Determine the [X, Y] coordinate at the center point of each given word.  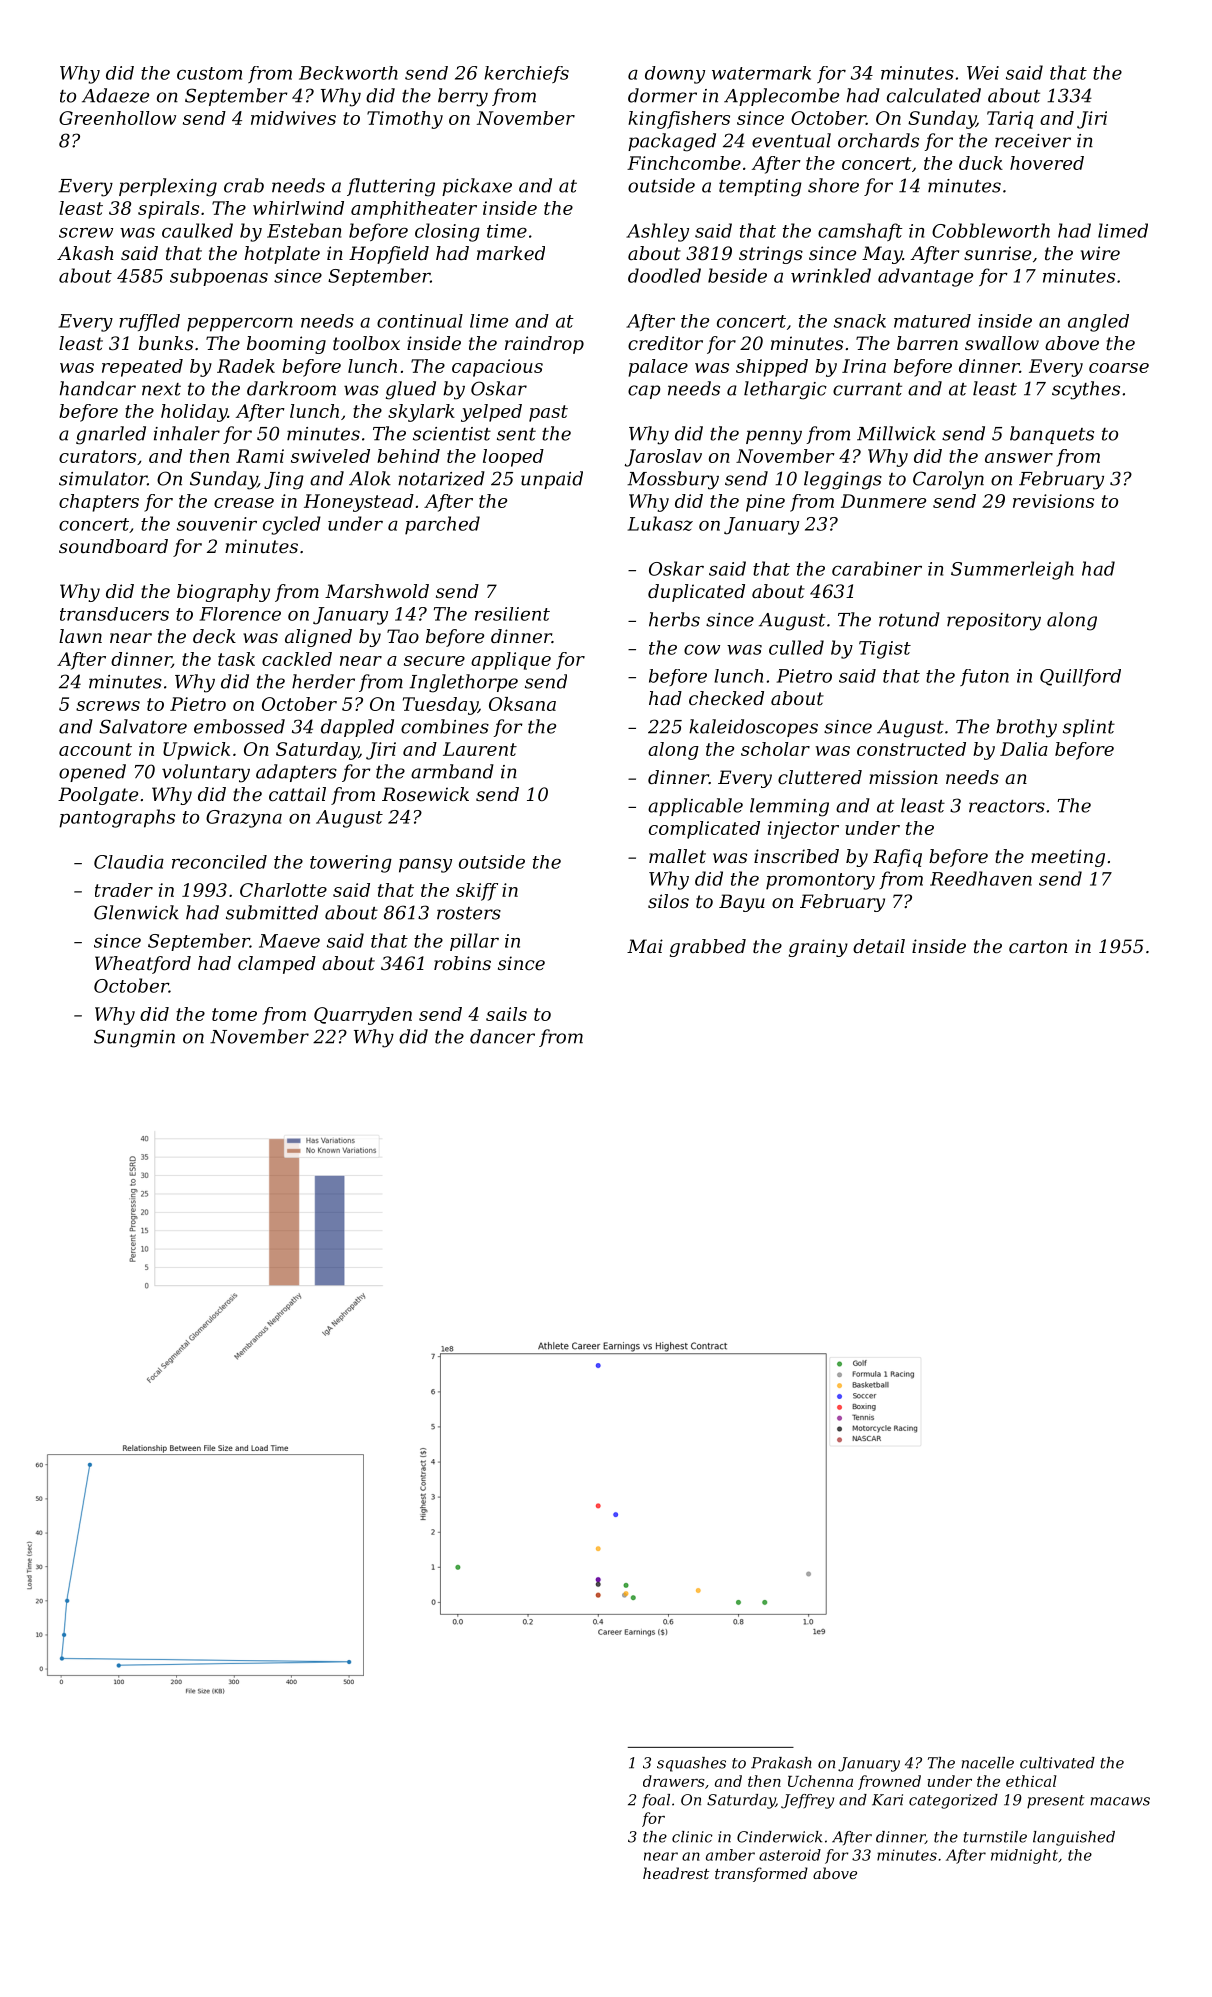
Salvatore [143, 726]
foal [656, 1801]
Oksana [522, 704]
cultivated [1057, 1763]
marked [511, 253]
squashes [691, 1764]
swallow [1002, 343]
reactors [1007, 806]
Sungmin [134, 1038]
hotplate [282, 255]
